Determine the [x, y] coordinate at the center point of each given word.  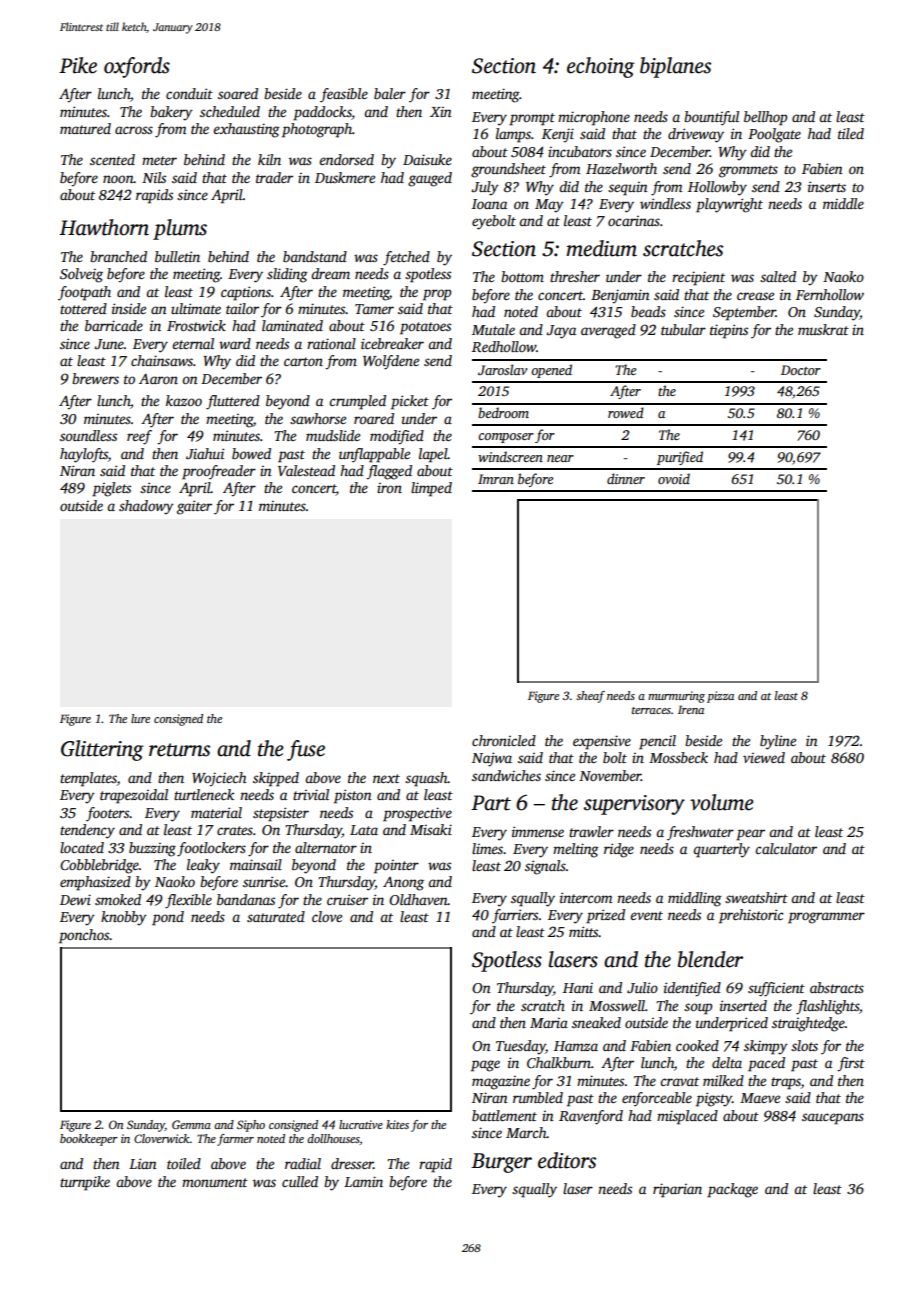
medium [601, 248]
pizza [720, 697]
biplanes [675, 67]
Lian [143, 1163]
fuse [306, 750]
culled [300, 1181]
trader [274, 177]
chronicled [504, 740]
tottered [83, 308]
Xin [441, 112]
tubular [683, 329]
